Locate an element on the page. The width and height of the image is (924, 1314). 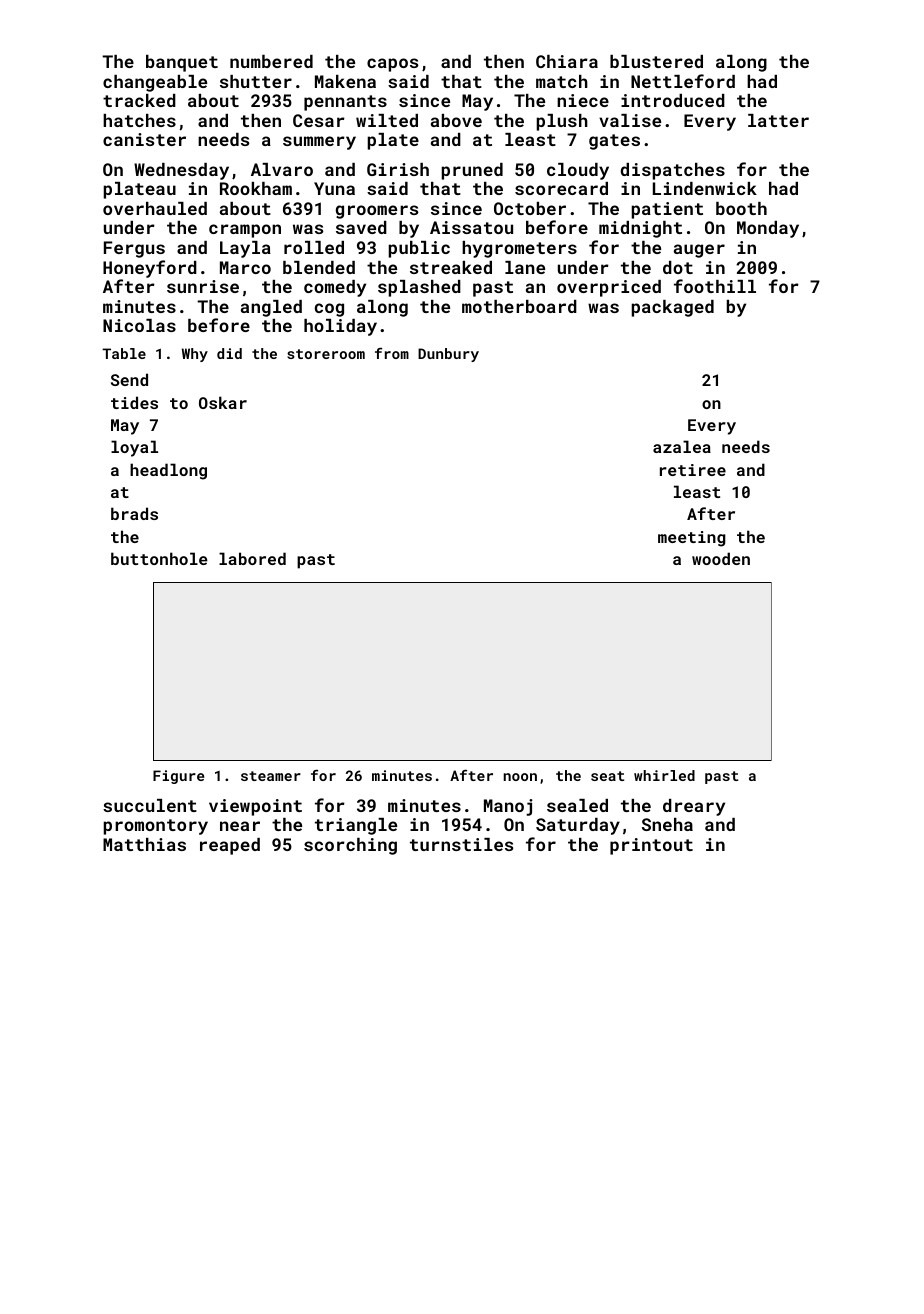
Matthias is located at coordinates (144, 844).
